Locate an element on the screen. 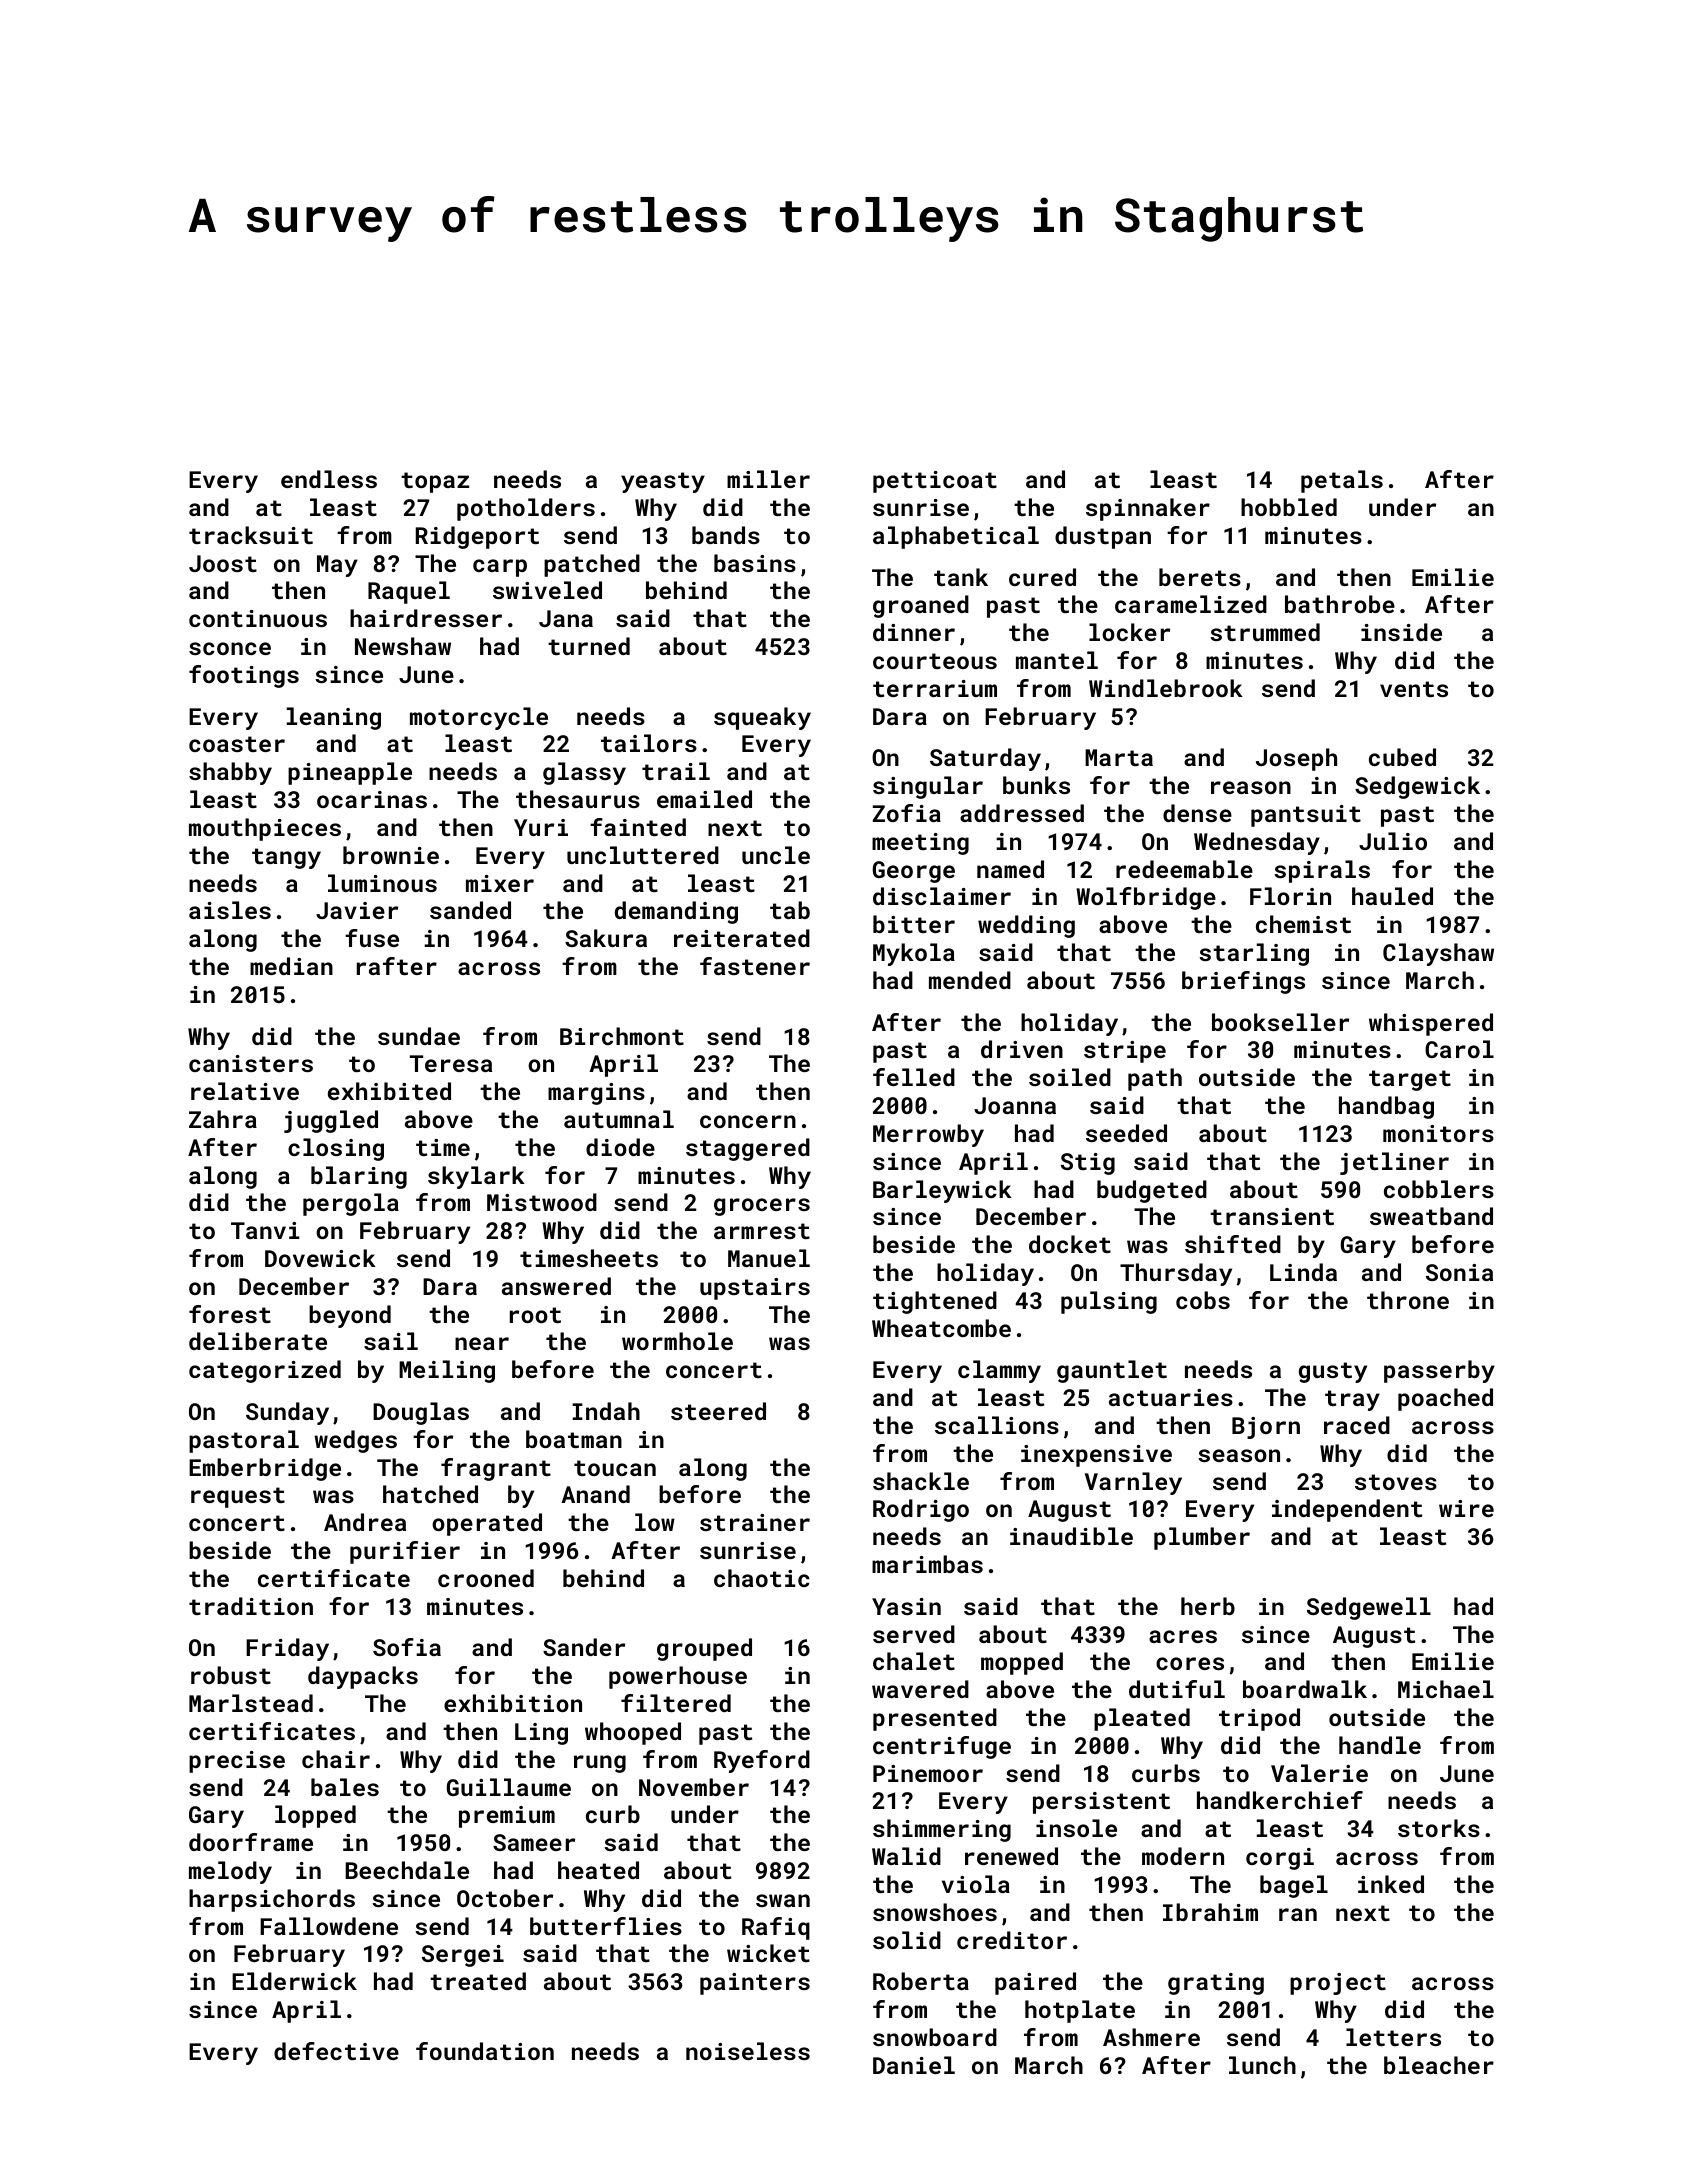  Rodrigo is located at coordinates (921, 1510).
